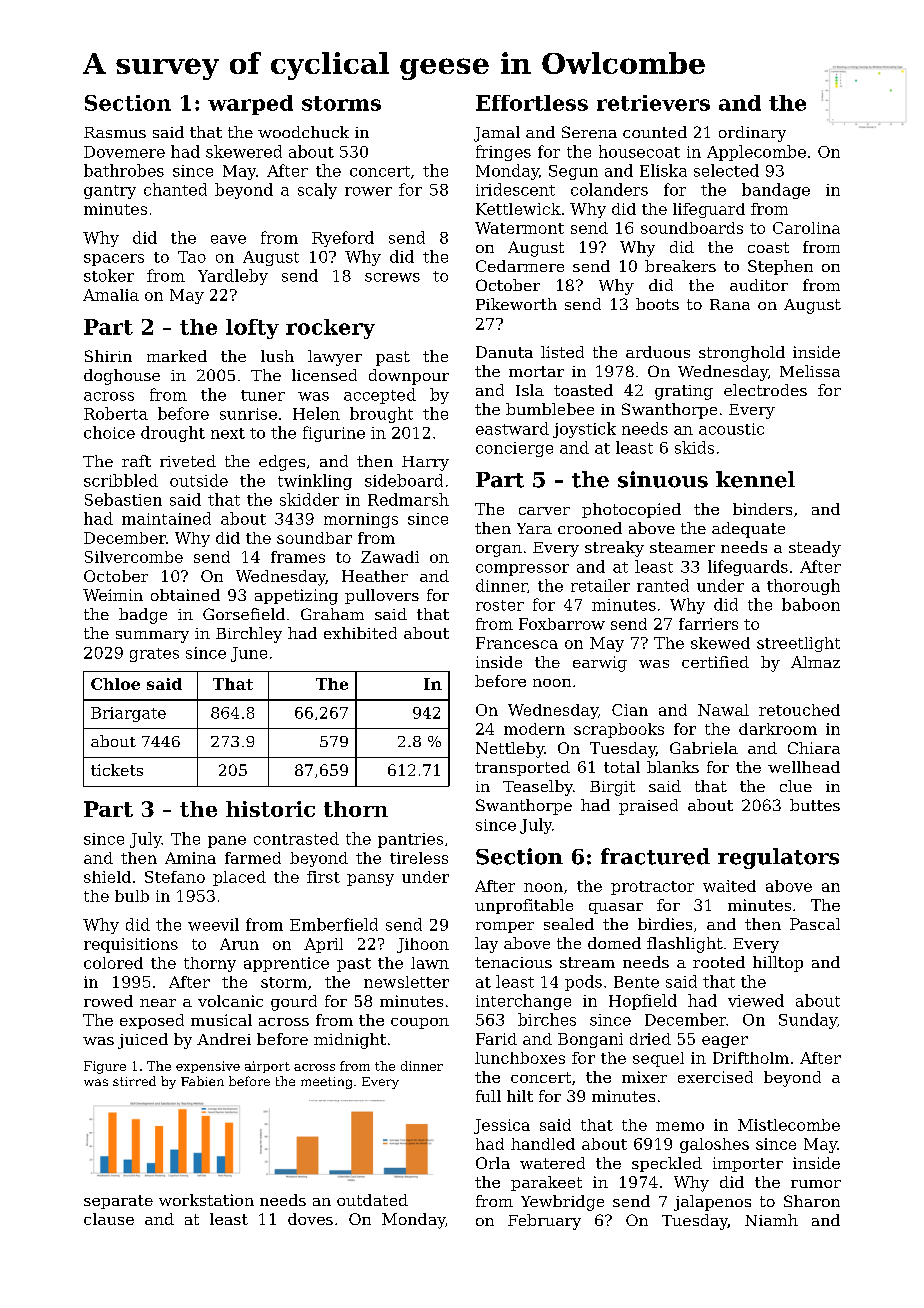 Image resolution: width=924 pixels, height=1308 pixels. Describe the element at coordinates (538, 788) in the screenshot. I see `Teaselby` at that location.
